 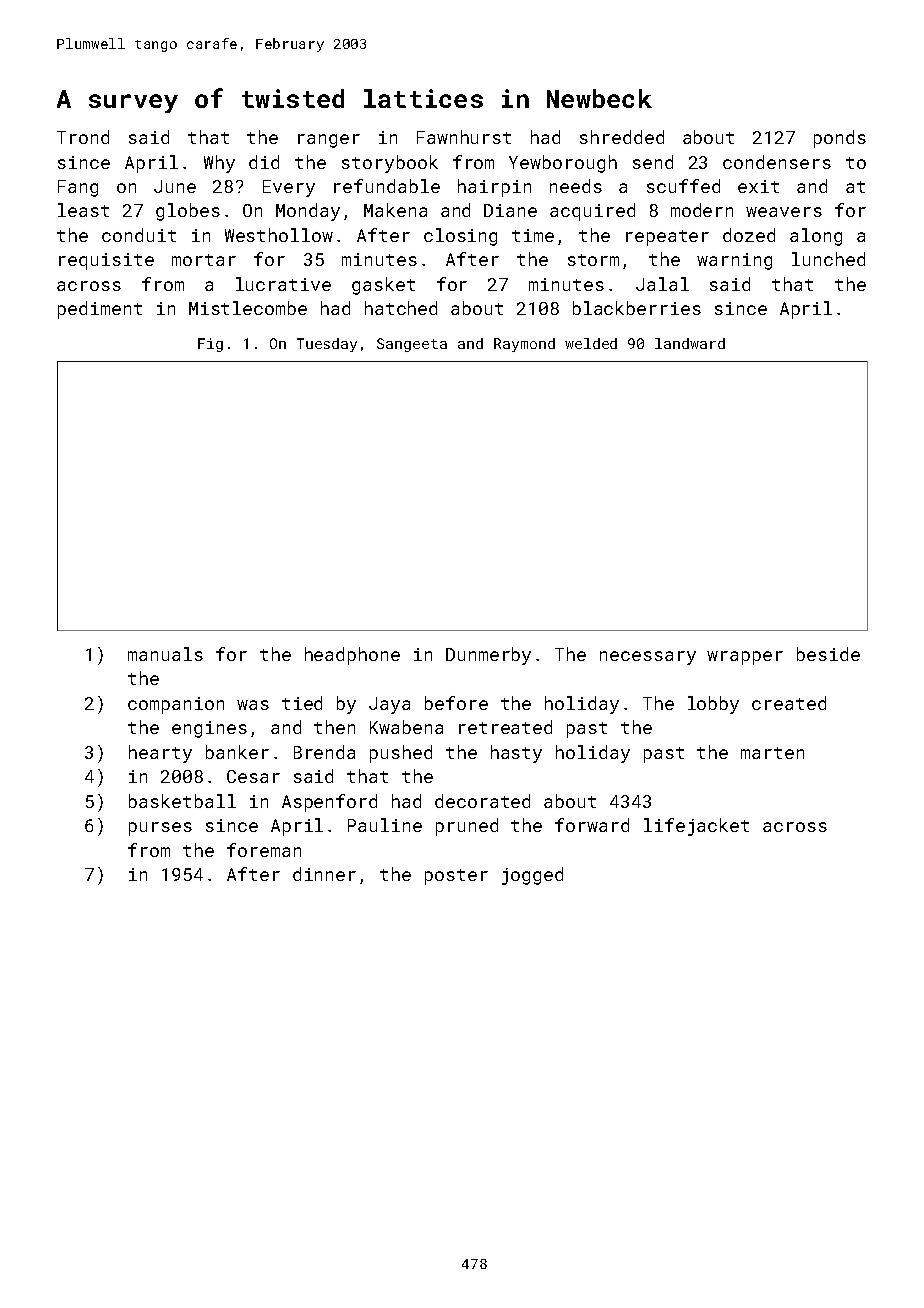 What do you see at coordinates (329, 141) in the image?
I see `ranger` at bounding box center [329, 141].
